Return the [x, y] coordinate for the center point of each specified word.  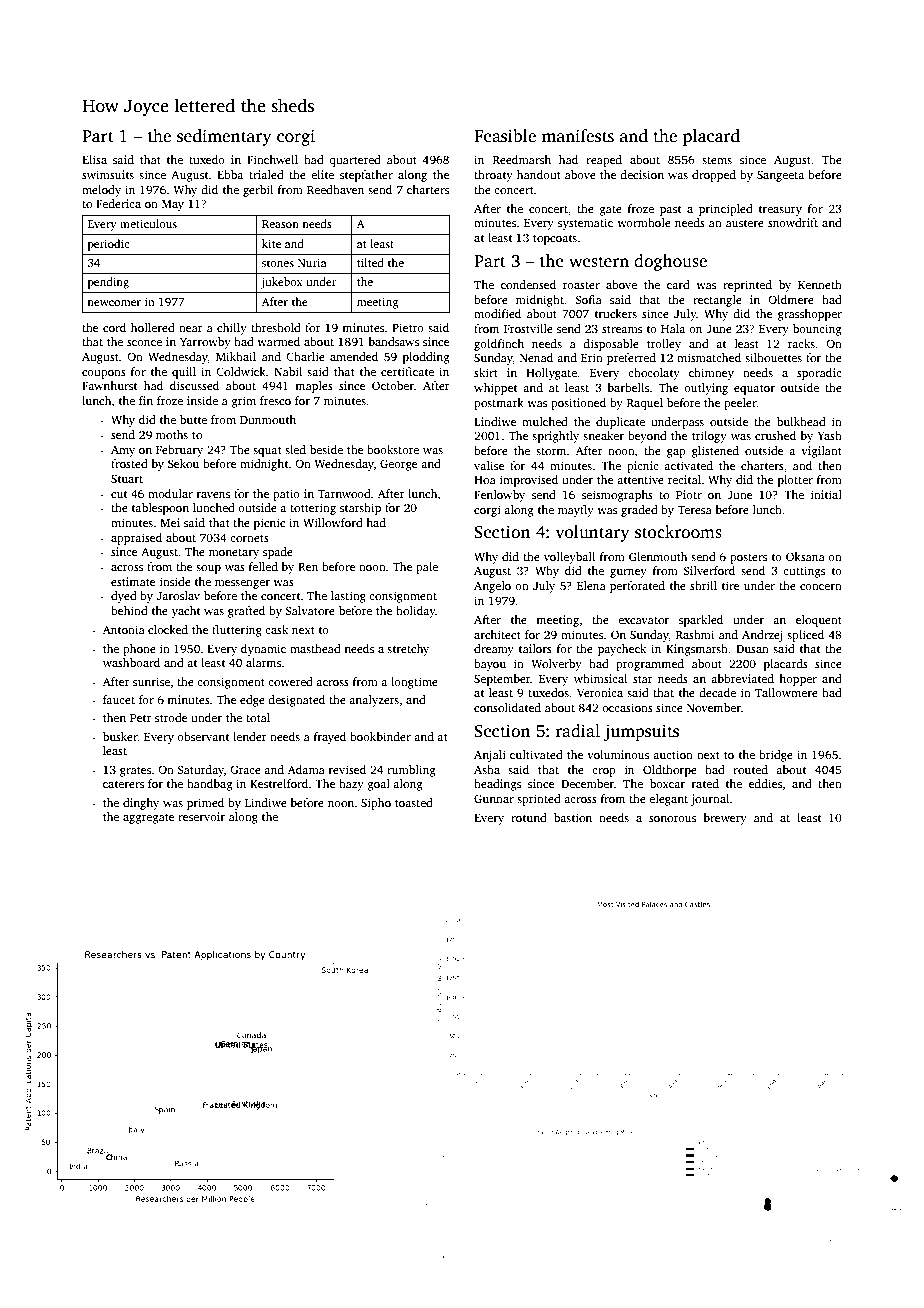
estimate [133, 581]
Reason [280, 224]
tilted [370, 262]
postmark [499, 404]
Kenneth [820, 284]
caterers [123, 784]
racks [801, 343]
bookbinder [380, 736]
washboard [131, 662]
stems [717, 160]
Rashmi [695, 634]
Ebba [230, 174]
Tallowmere [786, 692]
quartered [355, 161]
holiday [416, 612]
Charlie [305, 356]
